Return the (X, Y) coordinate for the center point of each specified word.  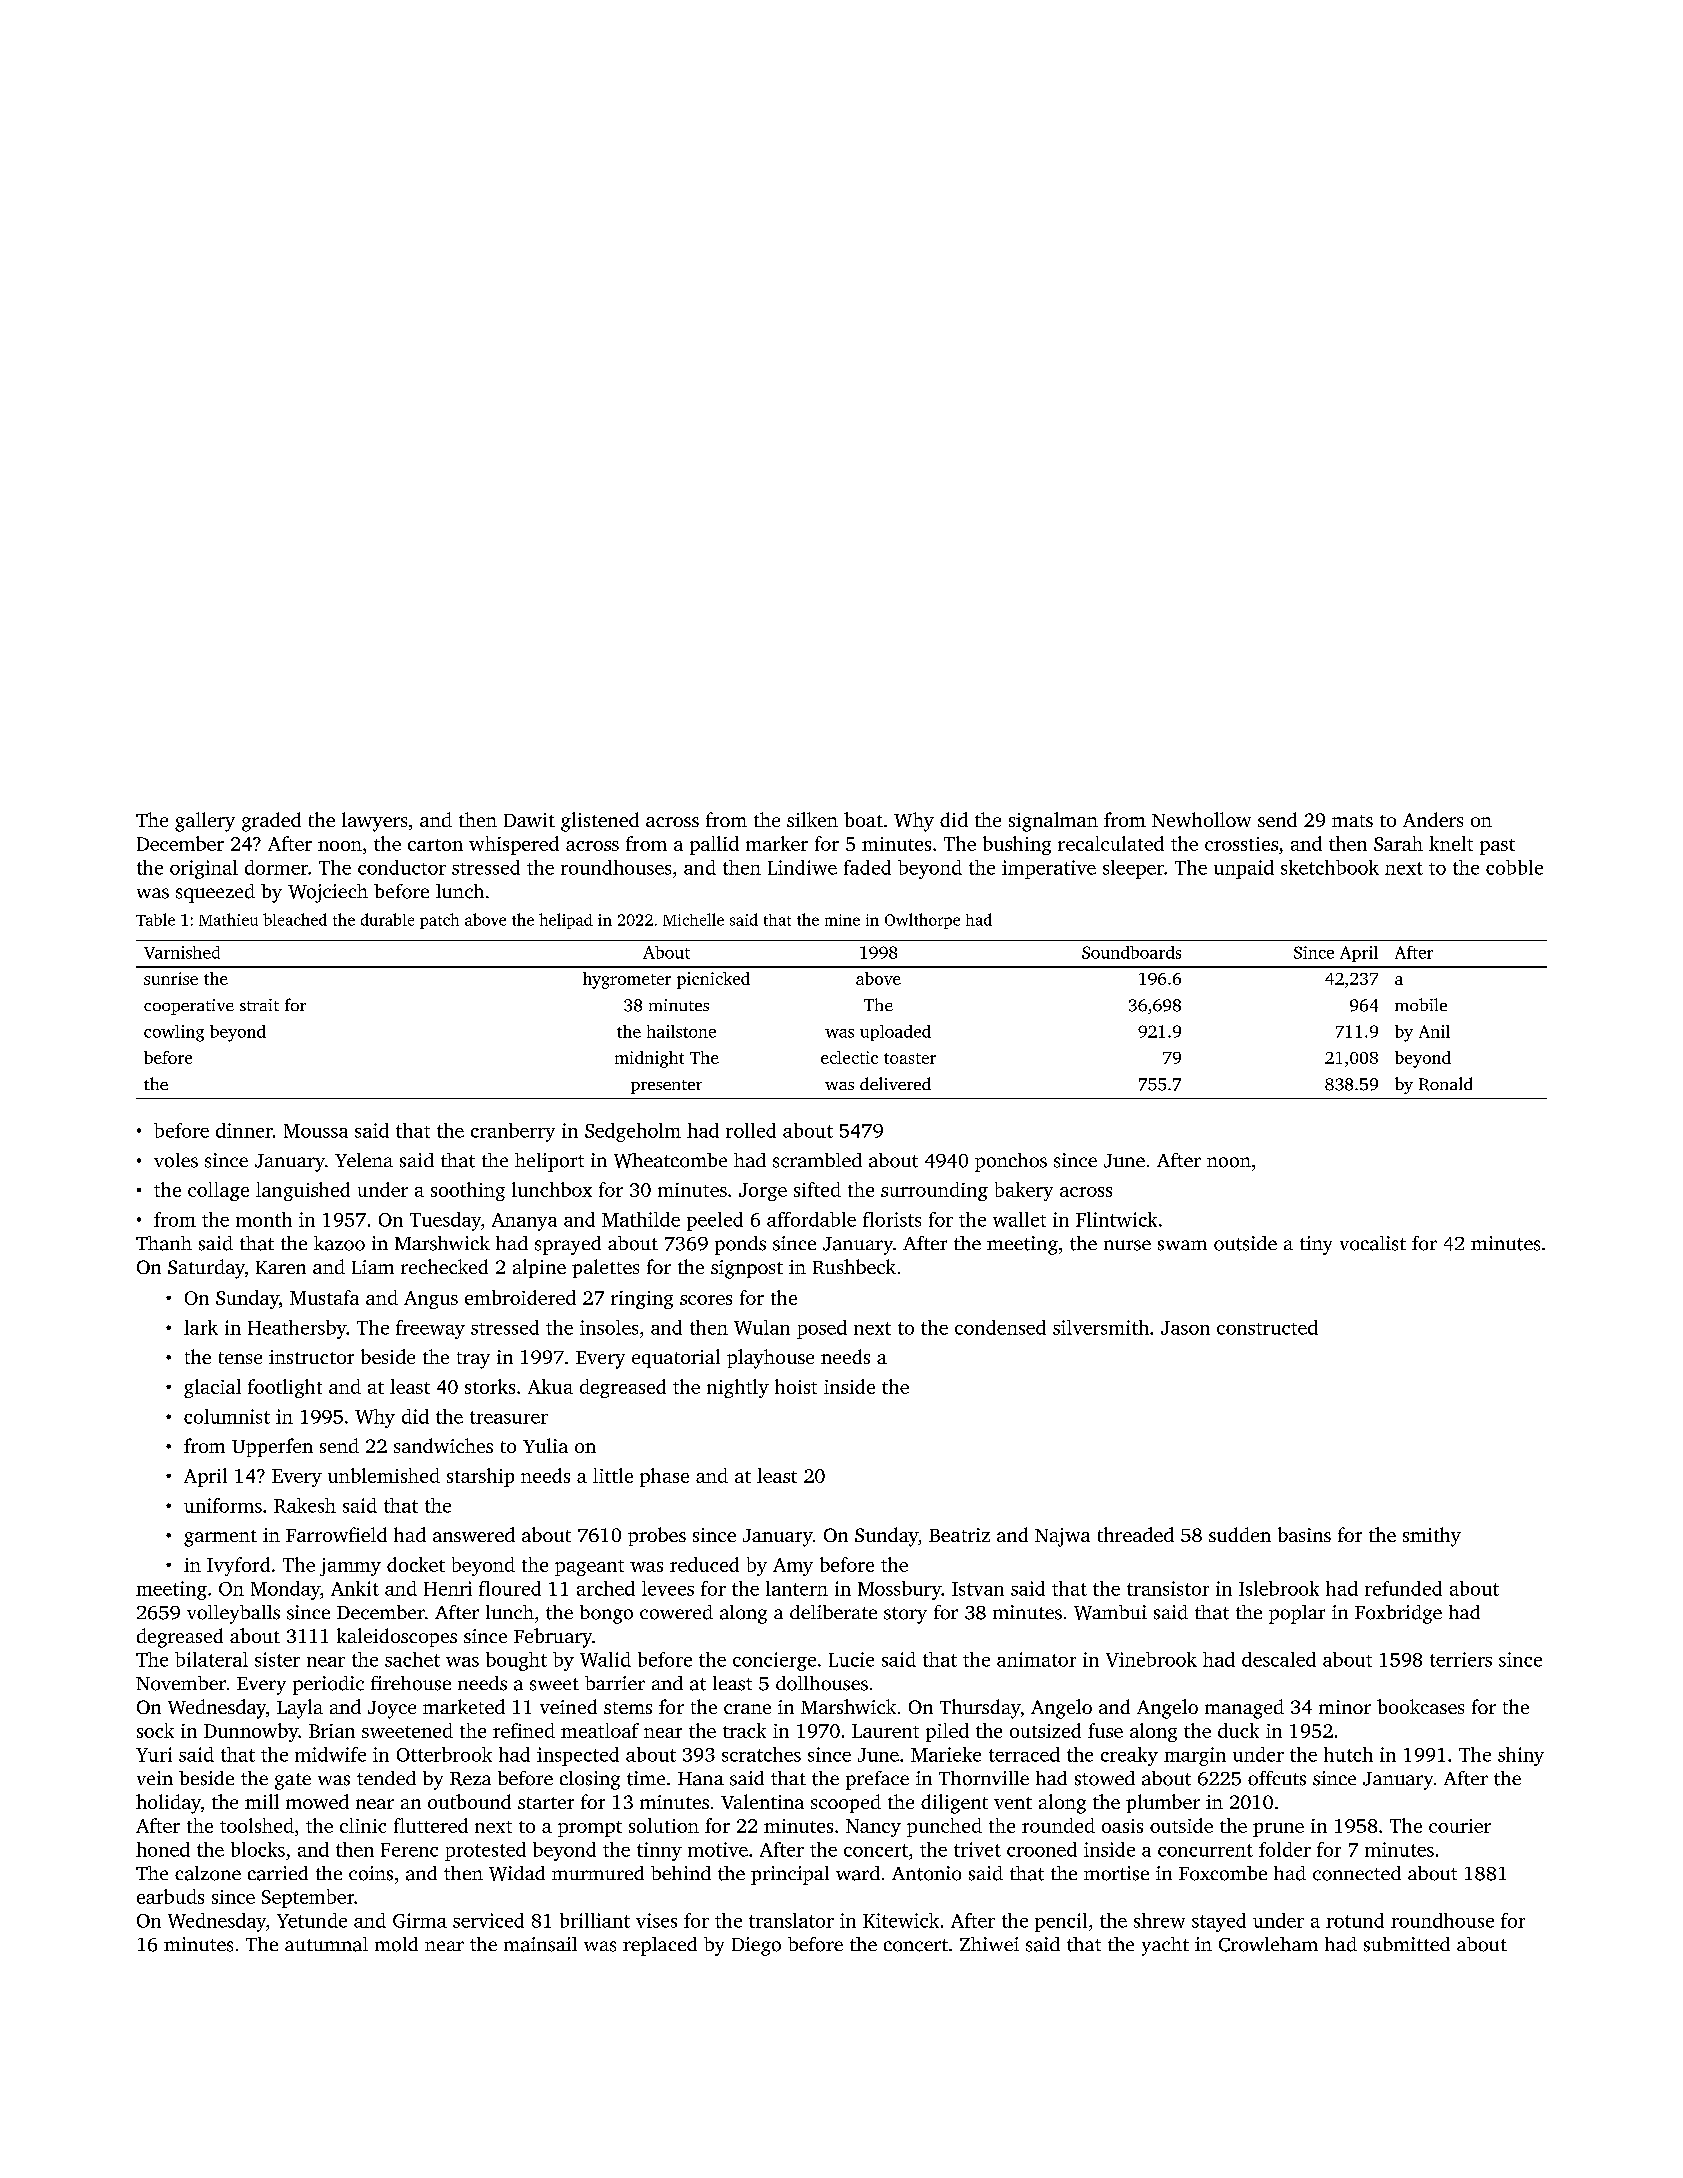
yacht (1165, 1946)
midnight (649, 1059)
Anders (1433, 819)
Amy (793, 1567)
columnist (227, 1416)
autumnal (326, 1944)
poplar (1297, 1614)
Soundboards (1131, 952)
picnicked (713, 980)
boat (863, 819)
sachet (412, 1659)
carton (435, 845)
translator (791, 1920)
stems (628, 1708)
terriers (1461, 1659)
